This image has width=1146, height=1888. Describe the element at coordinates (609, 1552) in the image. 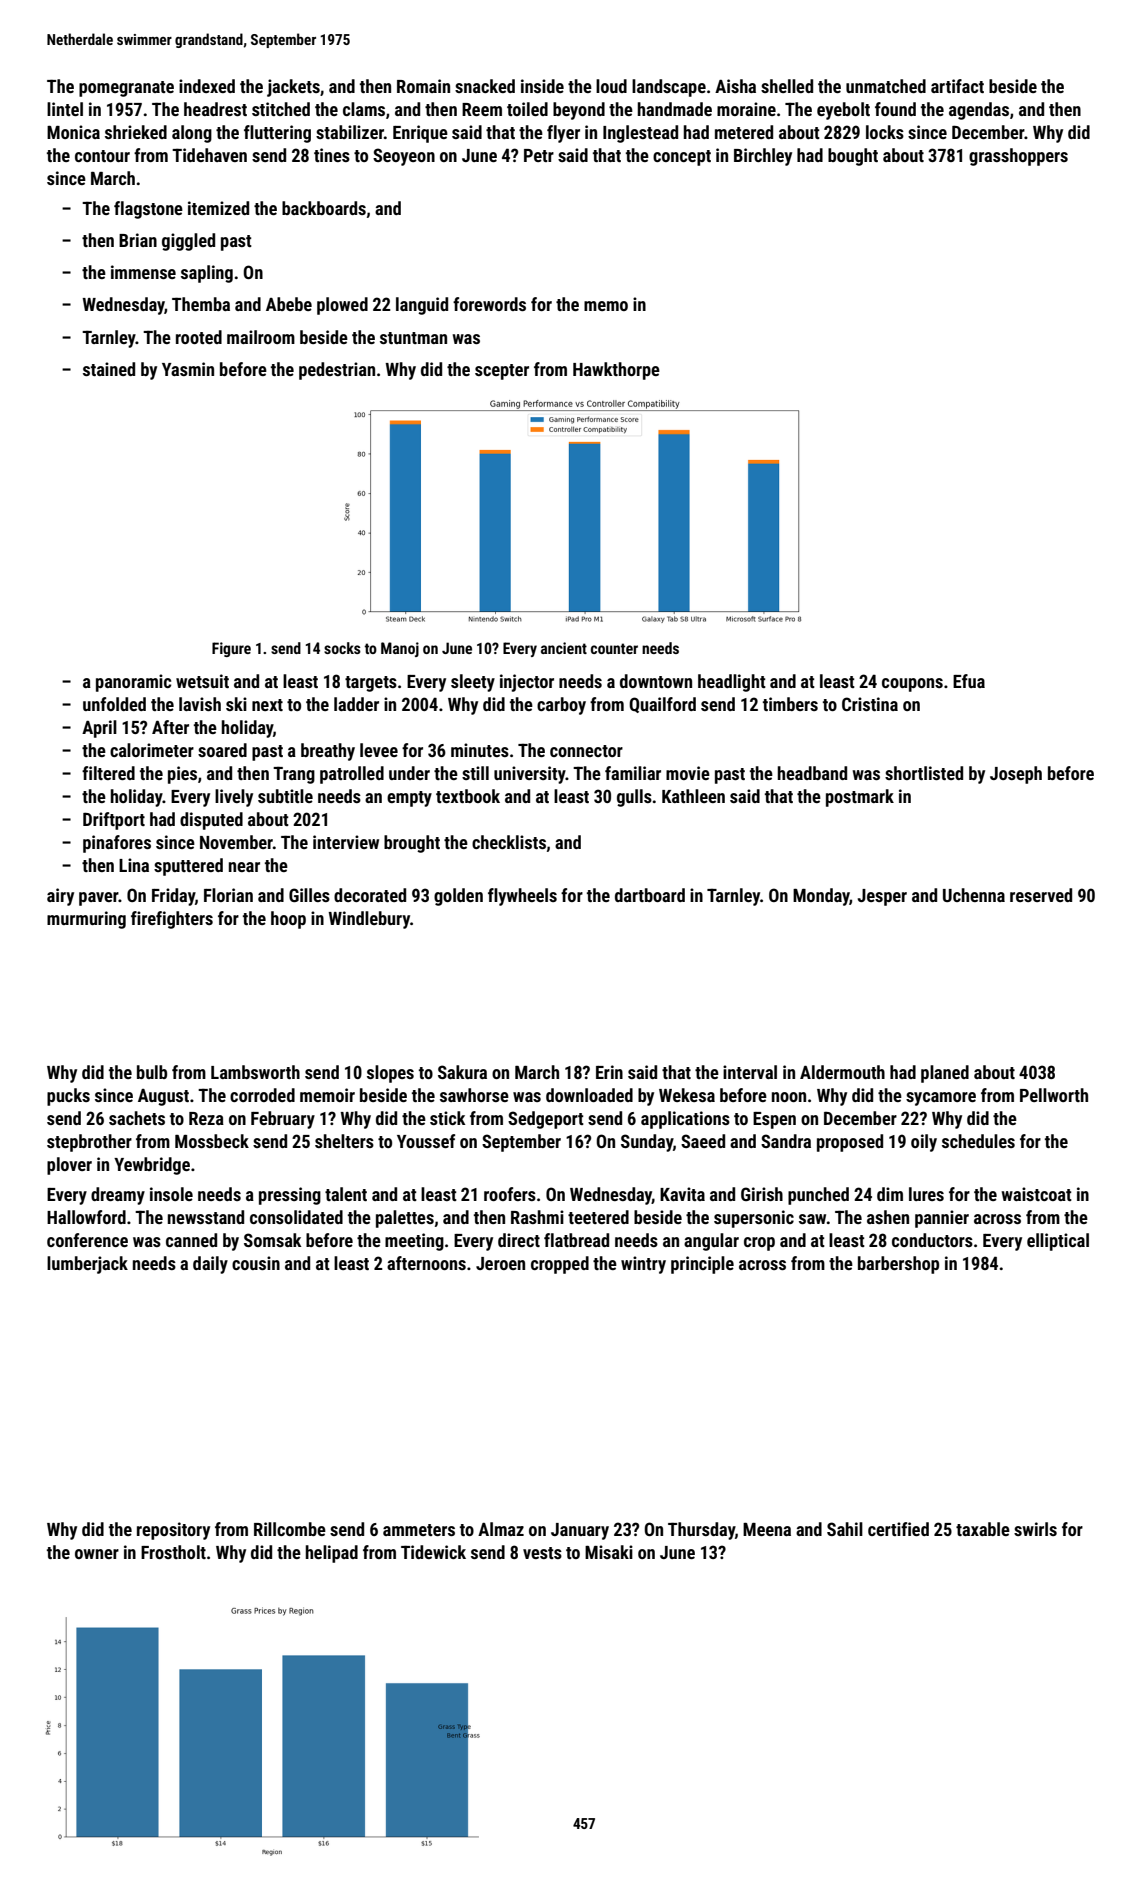

I see `Misaki` at that location.
